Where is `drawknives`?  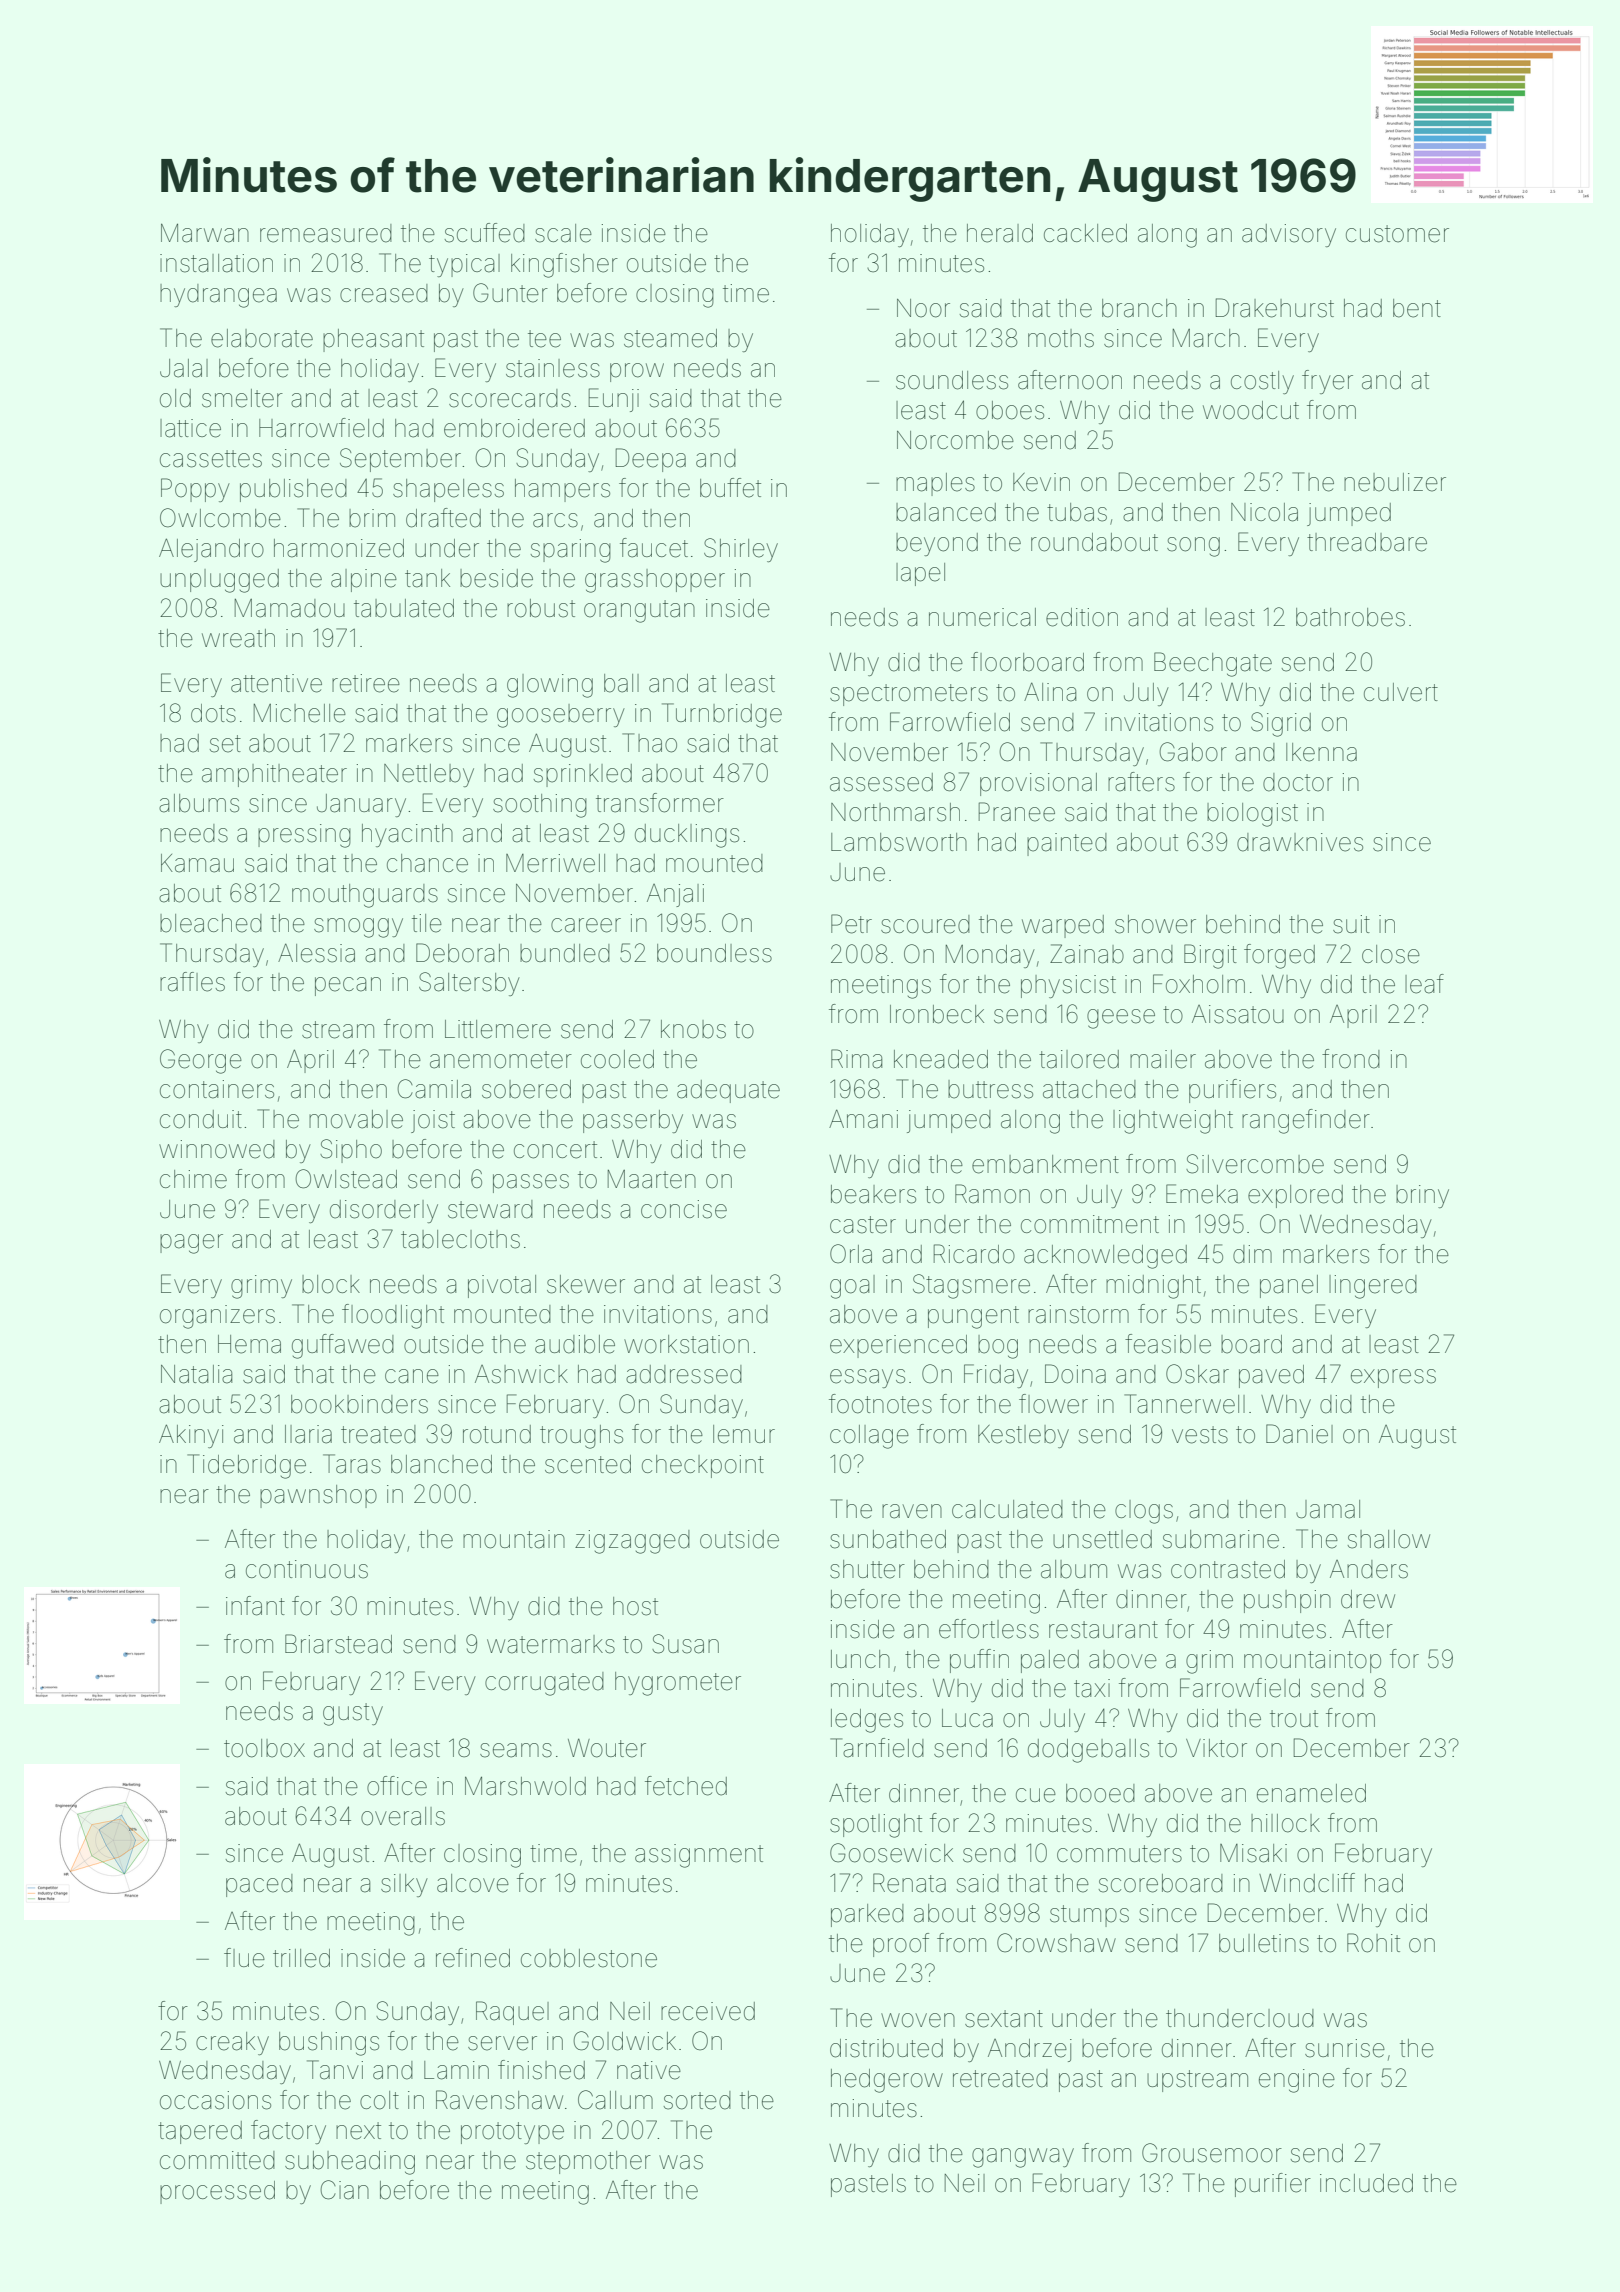
drawknives is located at coordinates (1300, 842).
